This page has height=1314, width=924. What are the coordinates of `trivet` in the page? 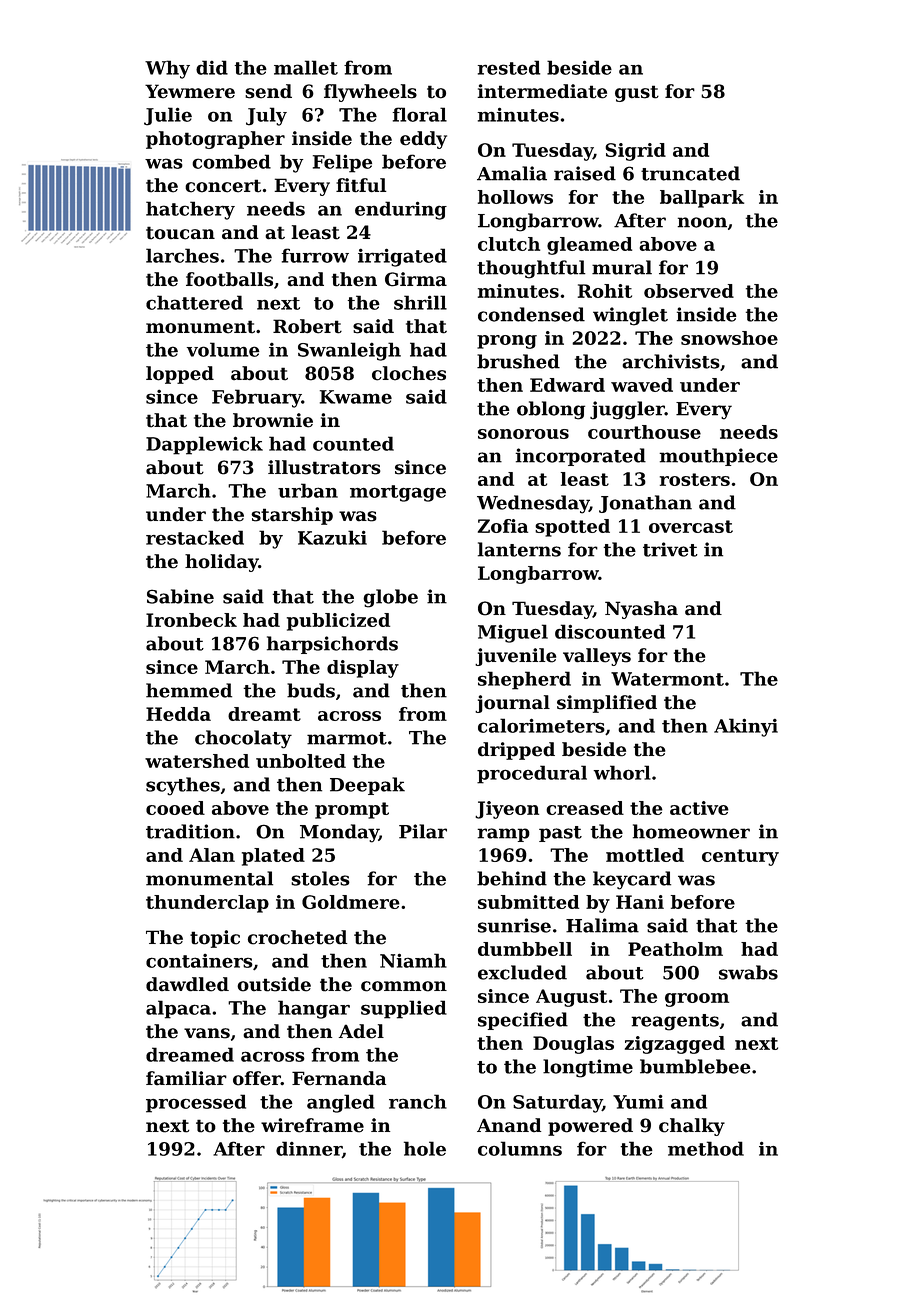 It's located at (670, 549).
